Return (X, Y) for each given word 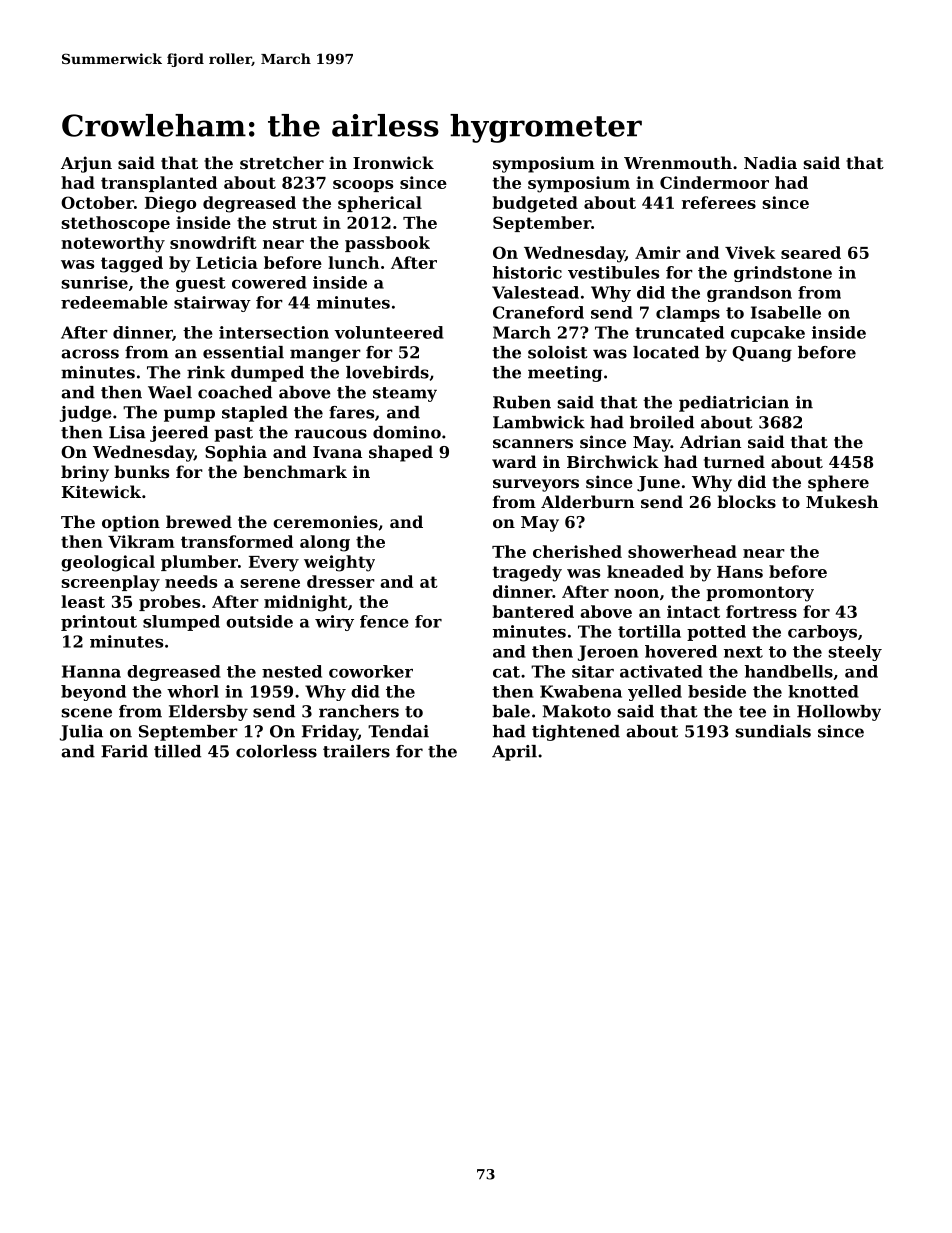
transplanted (159, 184)
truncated (679, 332)
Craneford (538, 312)
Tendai (398, 731)
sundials (773, 731)
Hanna (91, 671)
